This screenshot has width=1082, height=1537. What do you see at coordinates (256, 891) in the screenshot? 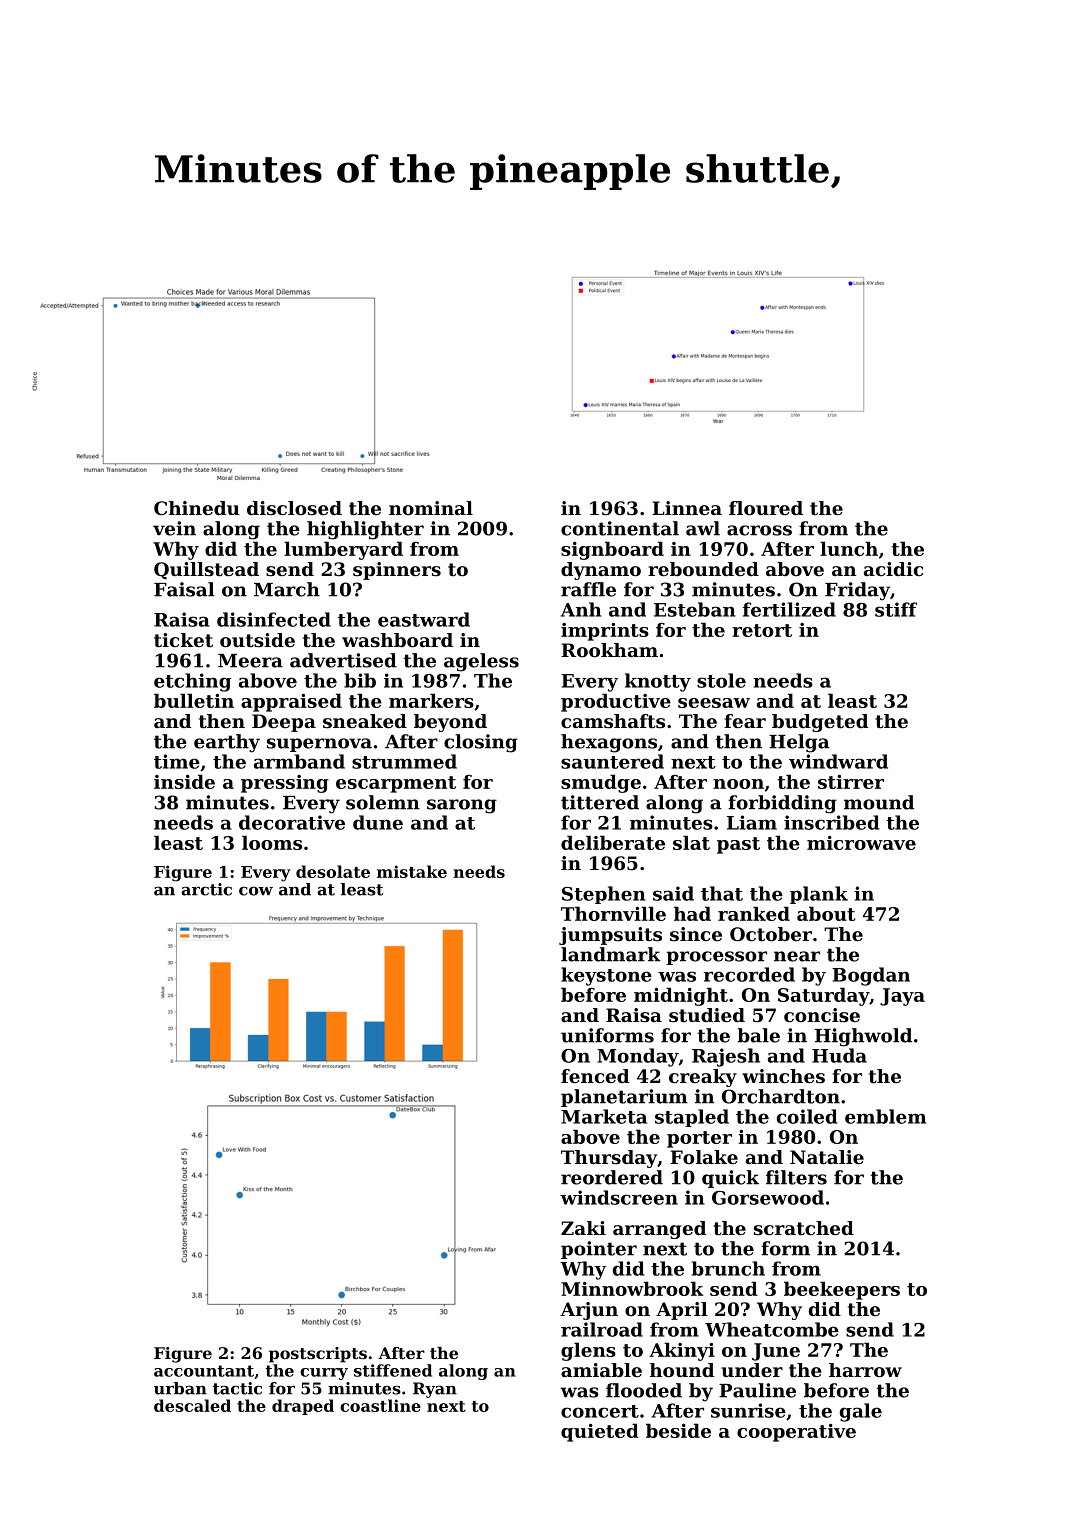
I see `cow` at bounding box center [256, 891].
